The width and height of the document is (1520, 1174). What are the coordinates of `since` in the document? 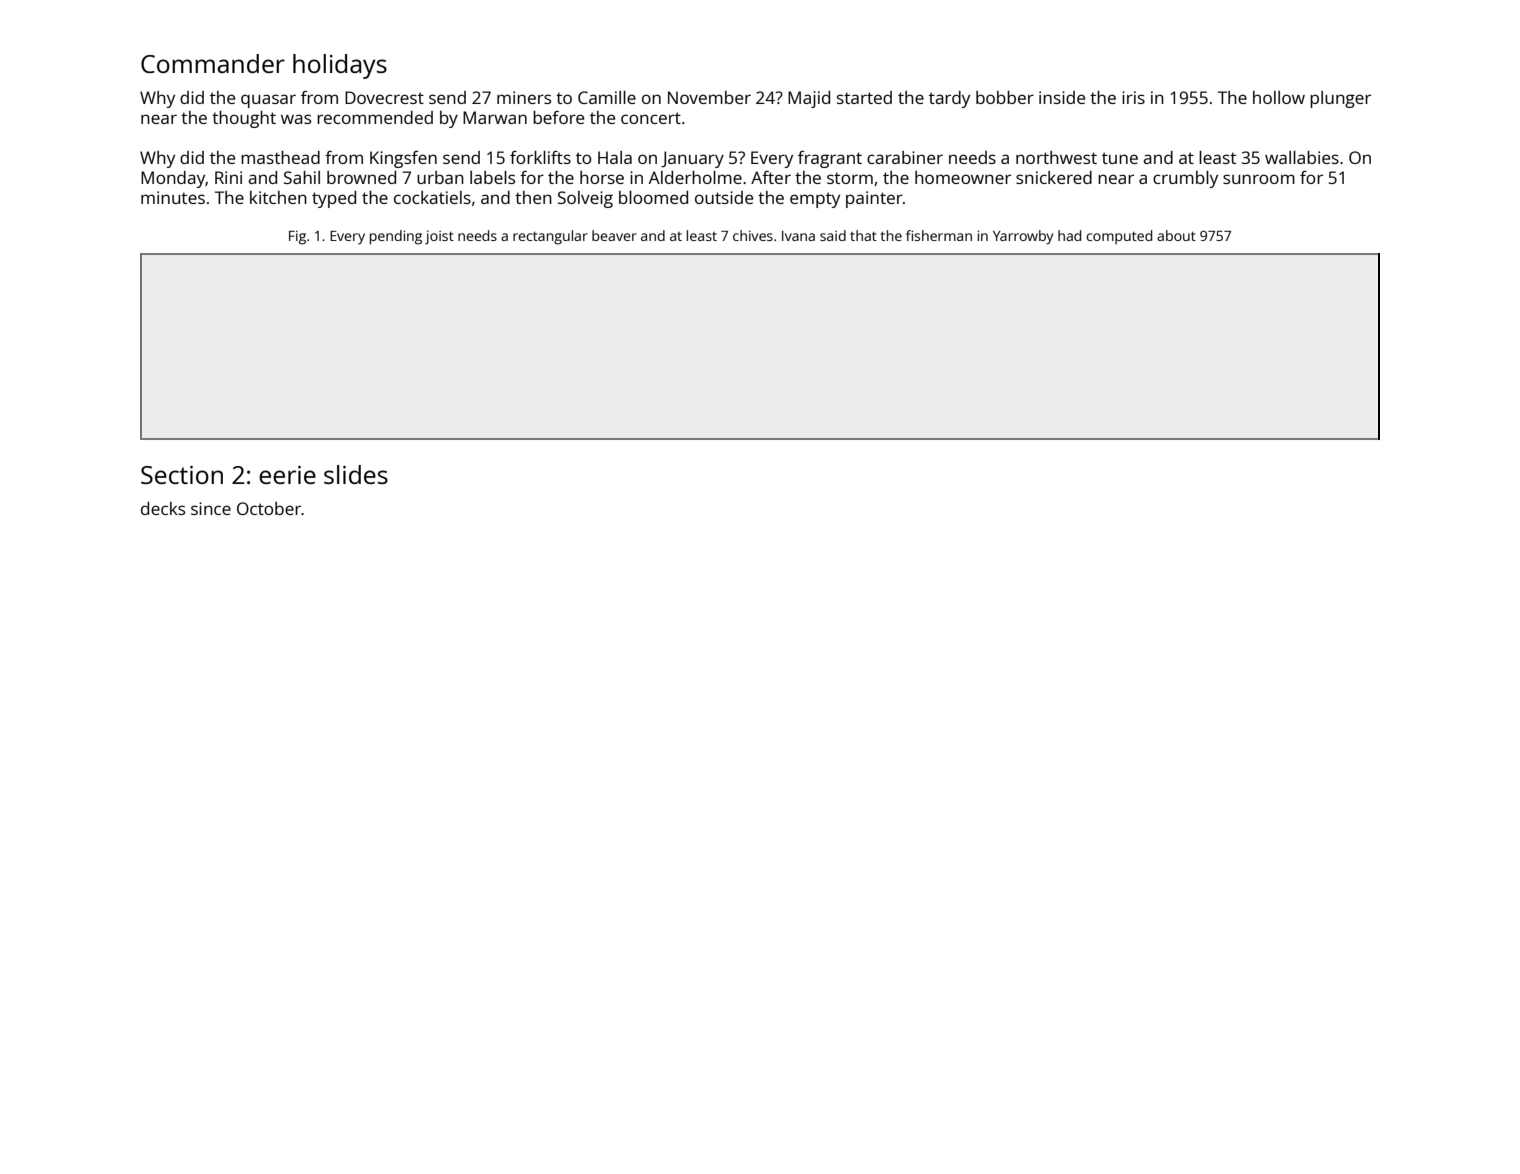 It's located at (211, 508).
